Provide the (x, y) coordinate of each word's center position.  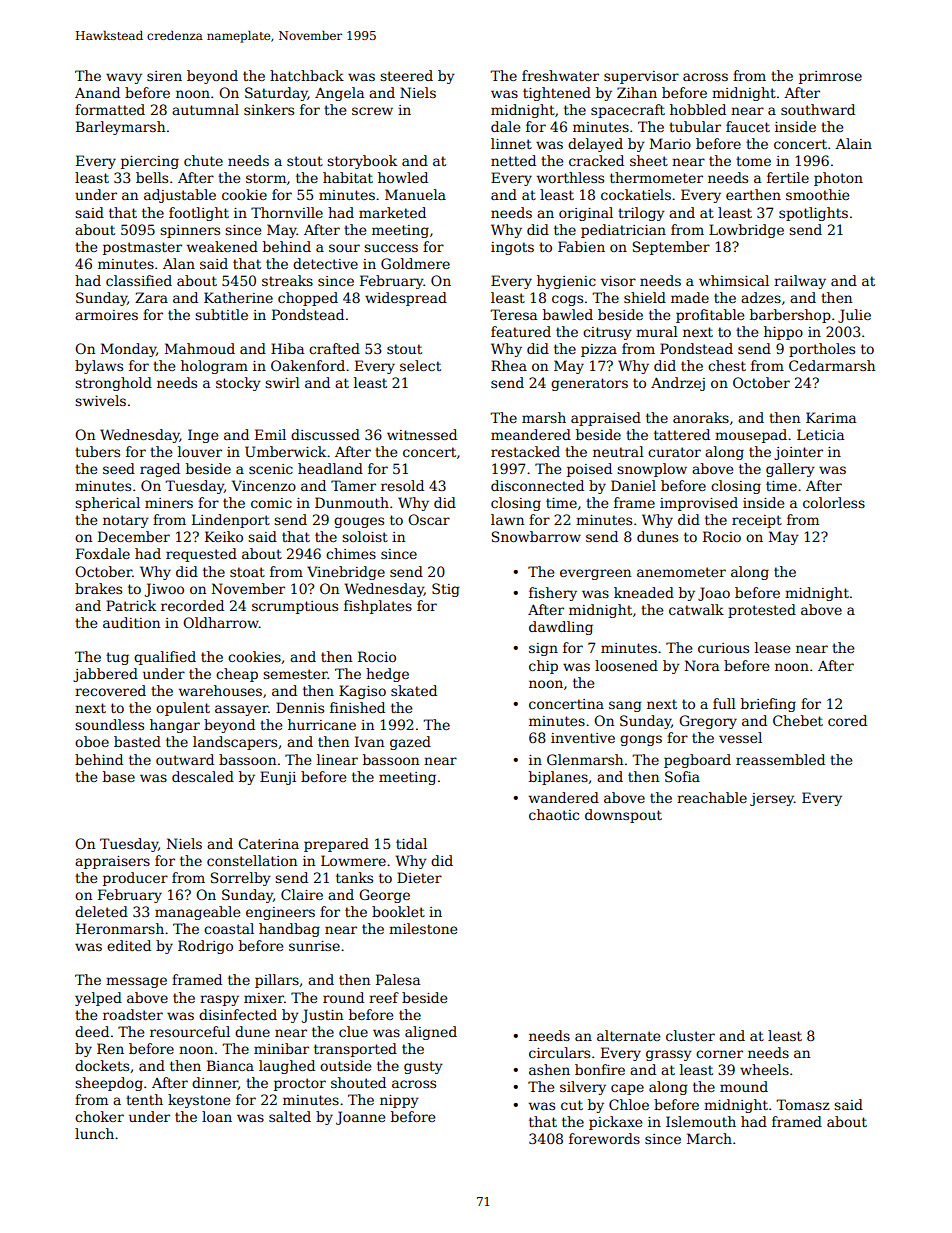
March (709, 1138)
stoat (247, 572)
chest (727, 365)
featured (521, 331)
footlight (199, 214)
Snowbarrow (536, 536)
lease (772, 647)
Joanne (360, 1118)
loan (217, 1116)
